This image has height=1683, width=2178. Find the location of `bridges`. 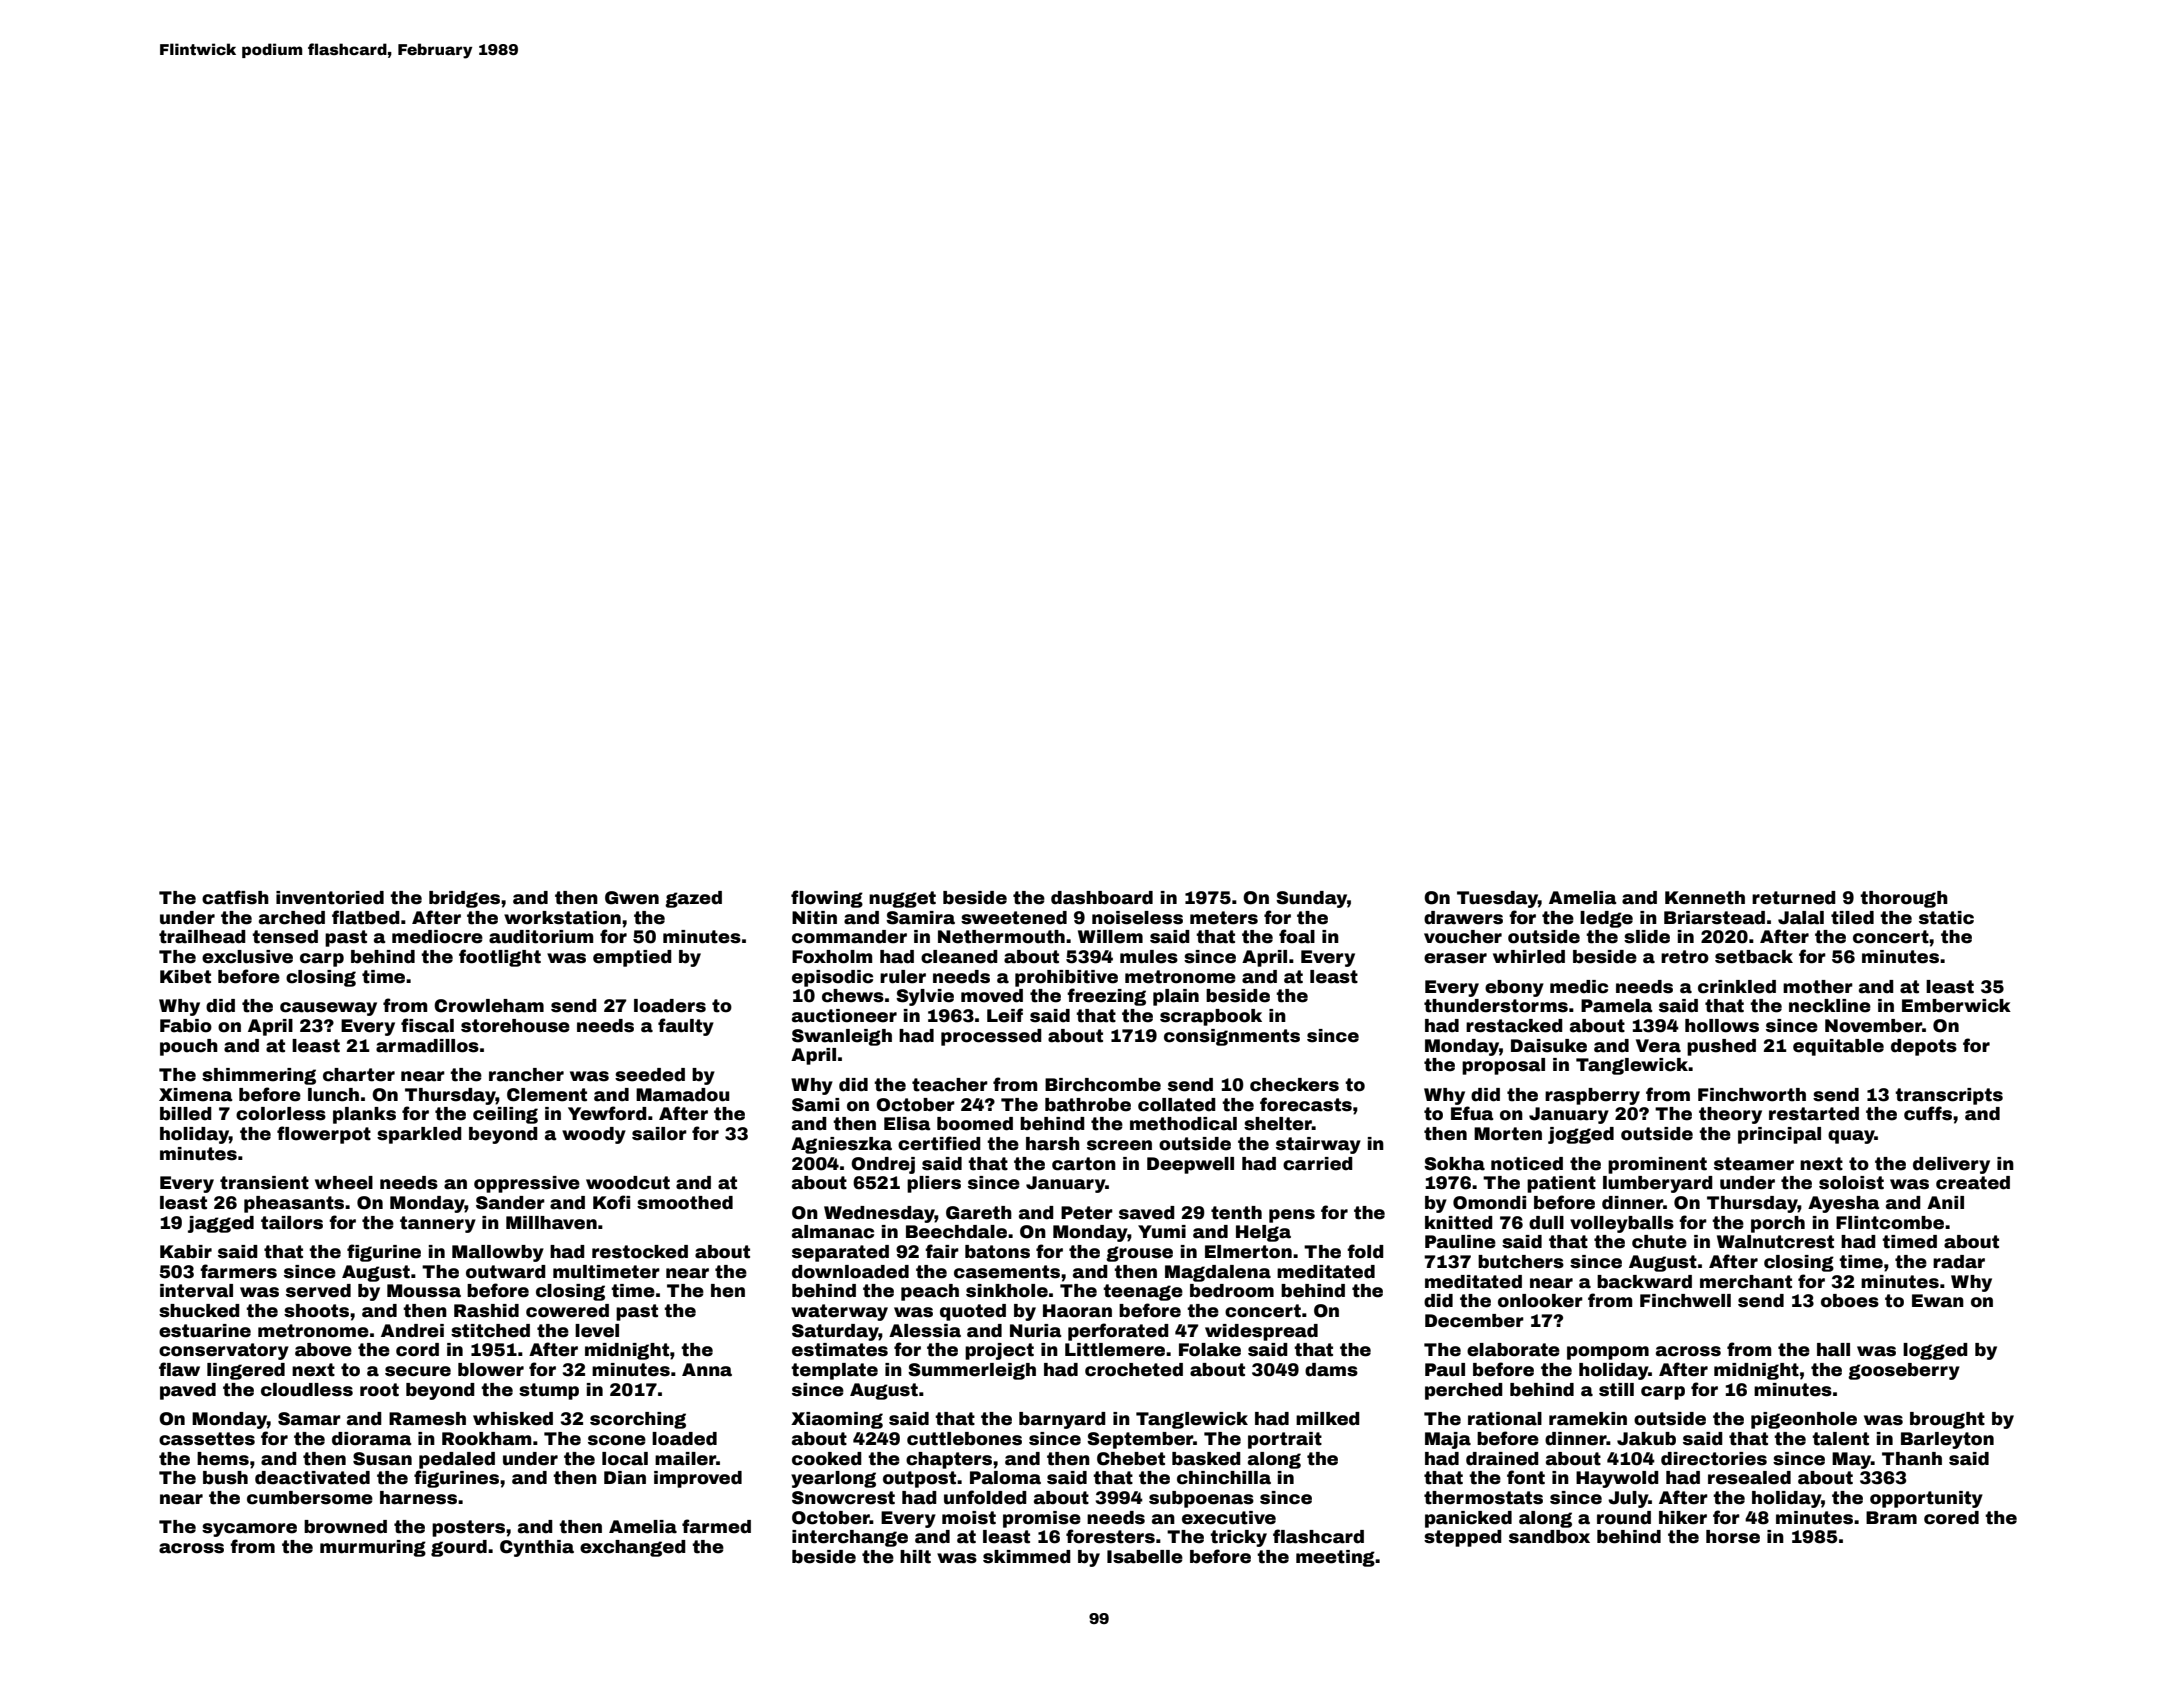

bridges is located at coordinates (464, 899).
